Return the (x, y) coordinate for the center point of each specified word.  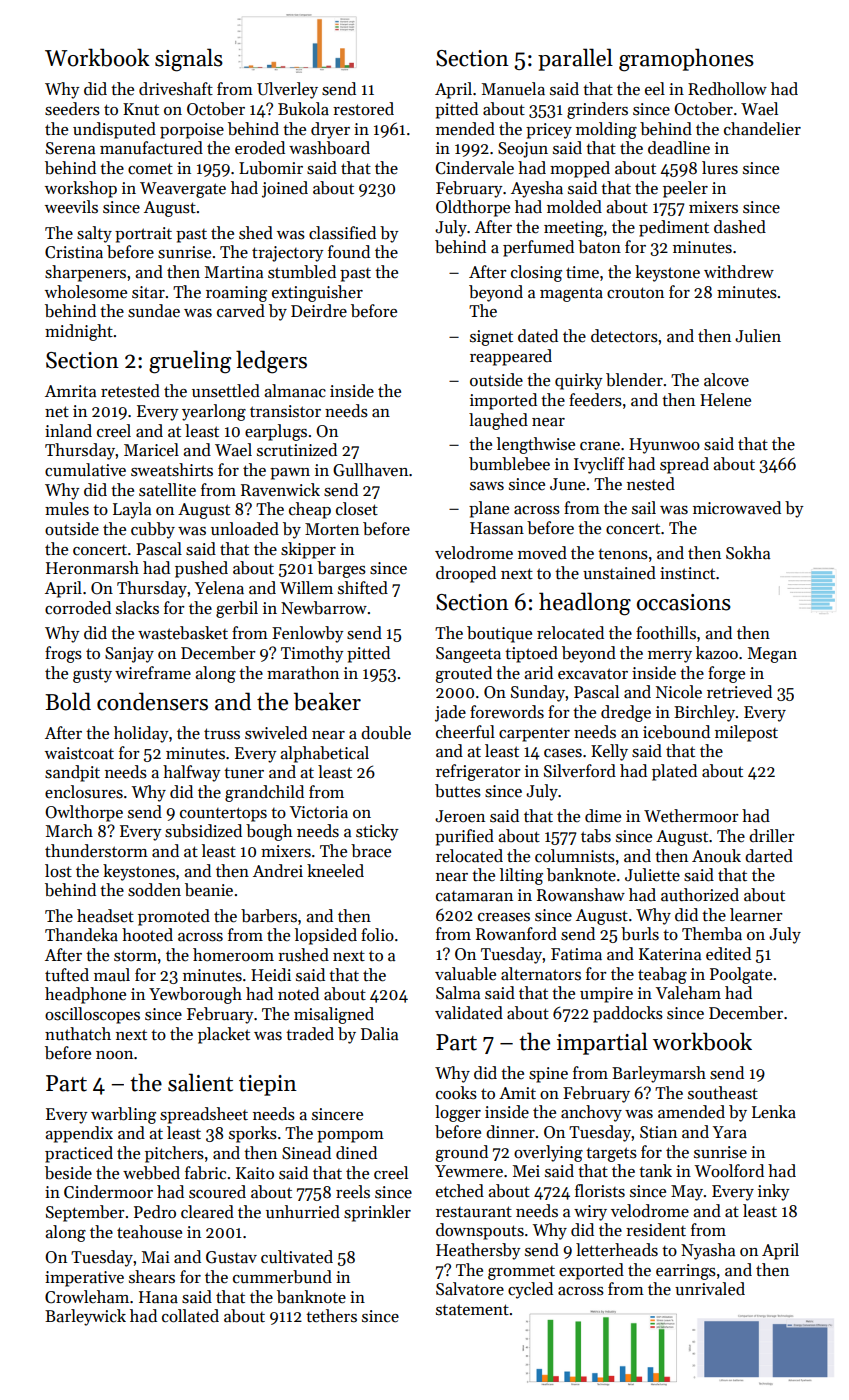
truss (222, 734)
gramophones (686, 60)
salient (200, 1082)
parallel (575, 59)
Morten (332, 529)
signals (189, 60)
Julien (758, 336)
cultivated (297, 1257)
